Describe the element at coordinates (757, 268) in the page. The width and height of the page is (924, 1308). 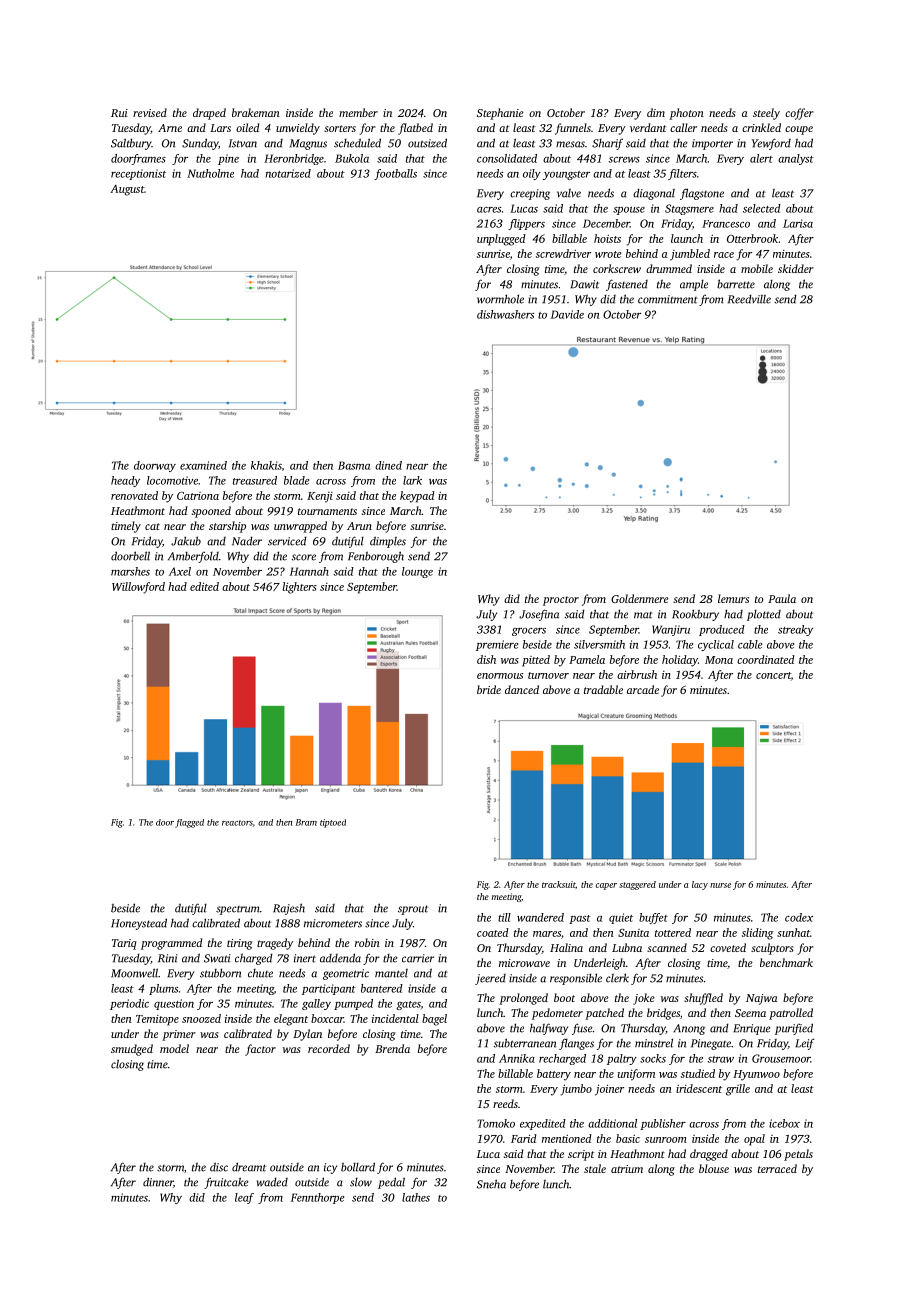
I see `mobile` at that location.
